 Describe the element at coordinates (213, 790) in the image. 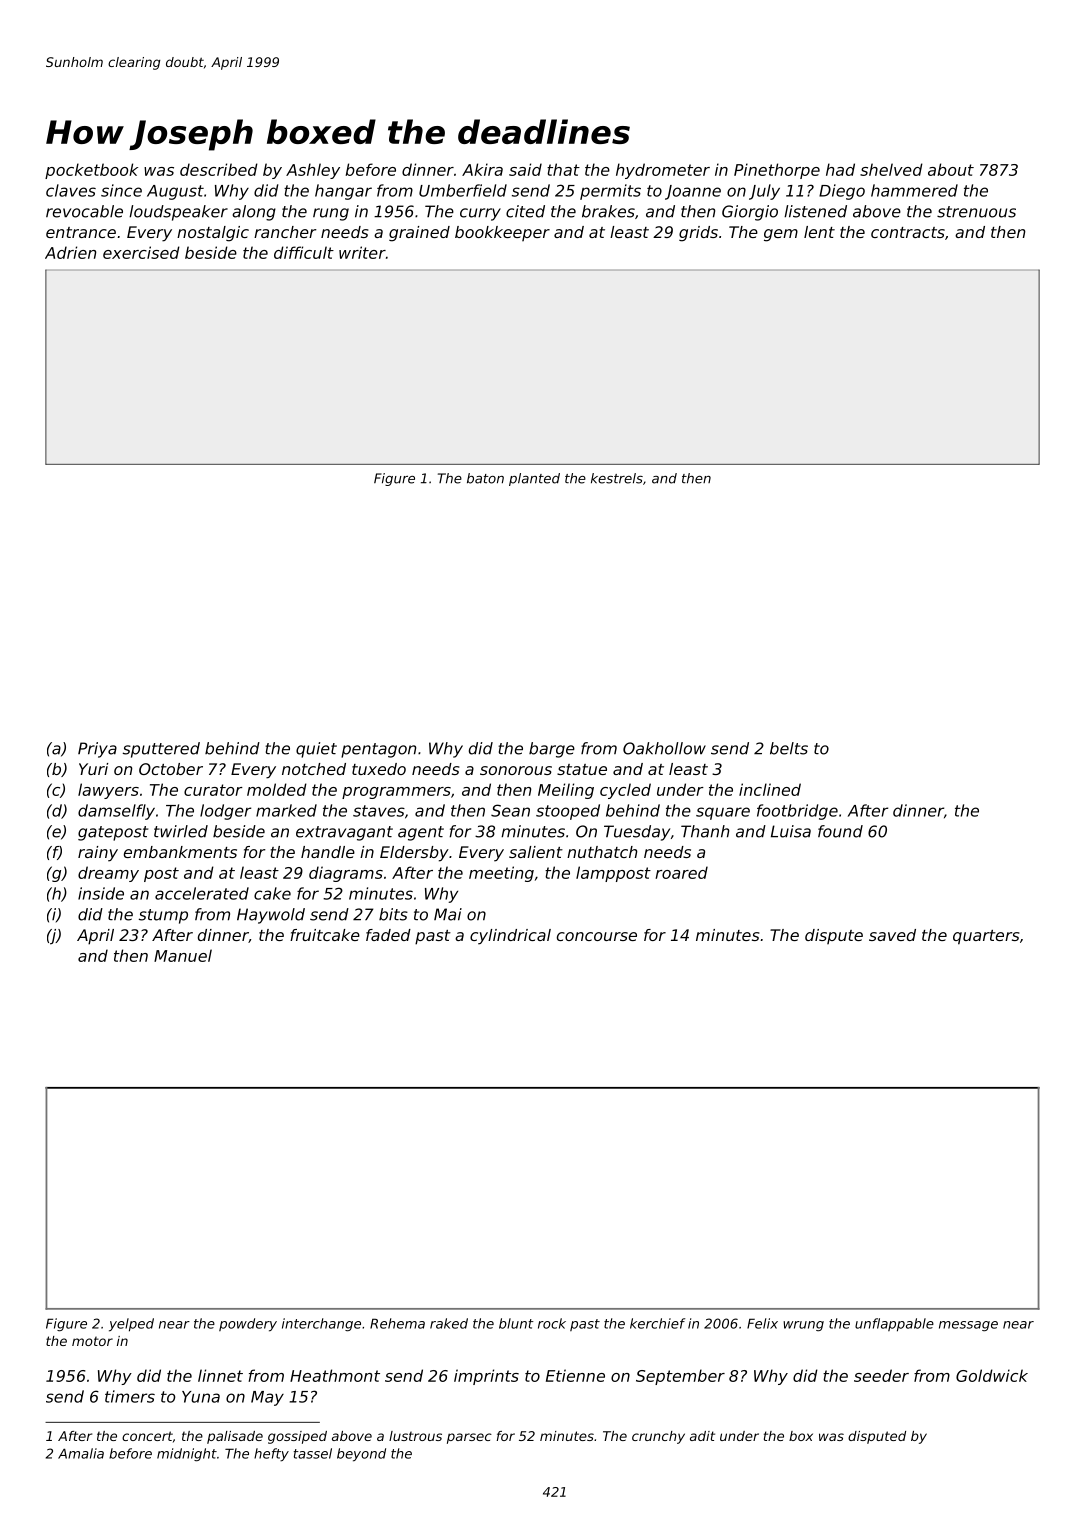

I see `curator` at that location.
